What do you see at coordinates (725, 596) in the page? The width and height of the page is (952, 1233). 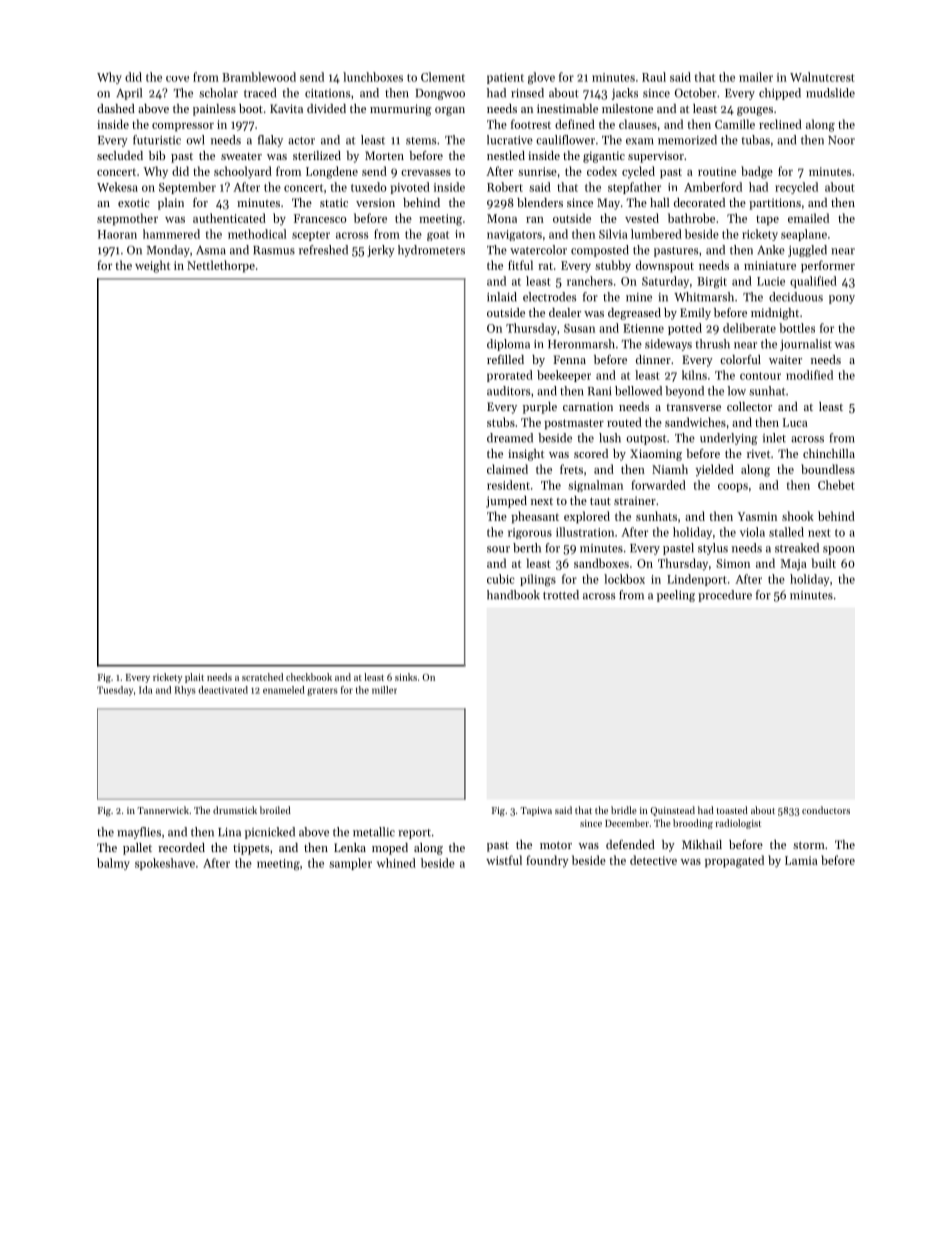 I see `procedure` at bounding box center [725, 596].
